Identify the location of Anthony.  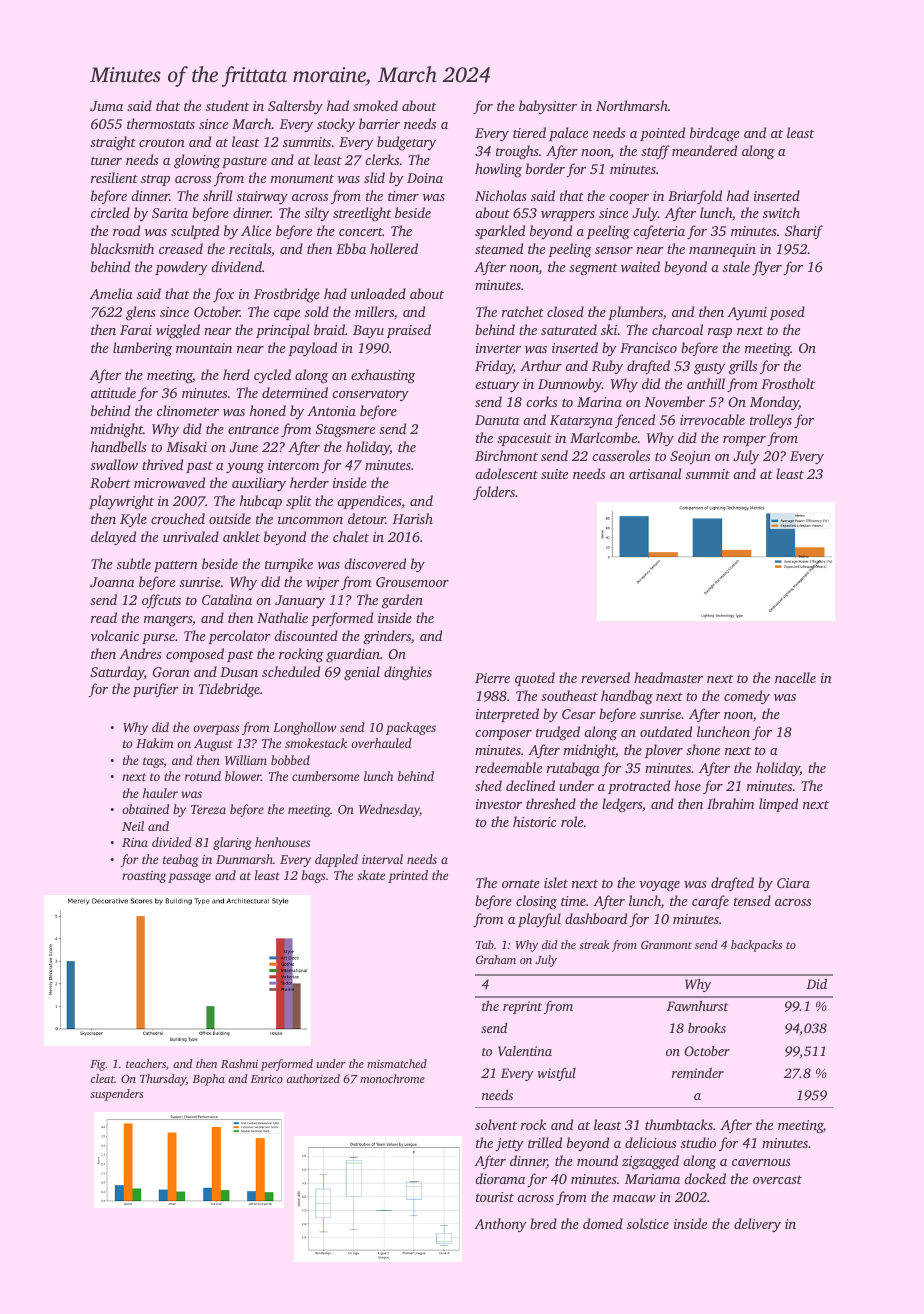
(500, 1225).
